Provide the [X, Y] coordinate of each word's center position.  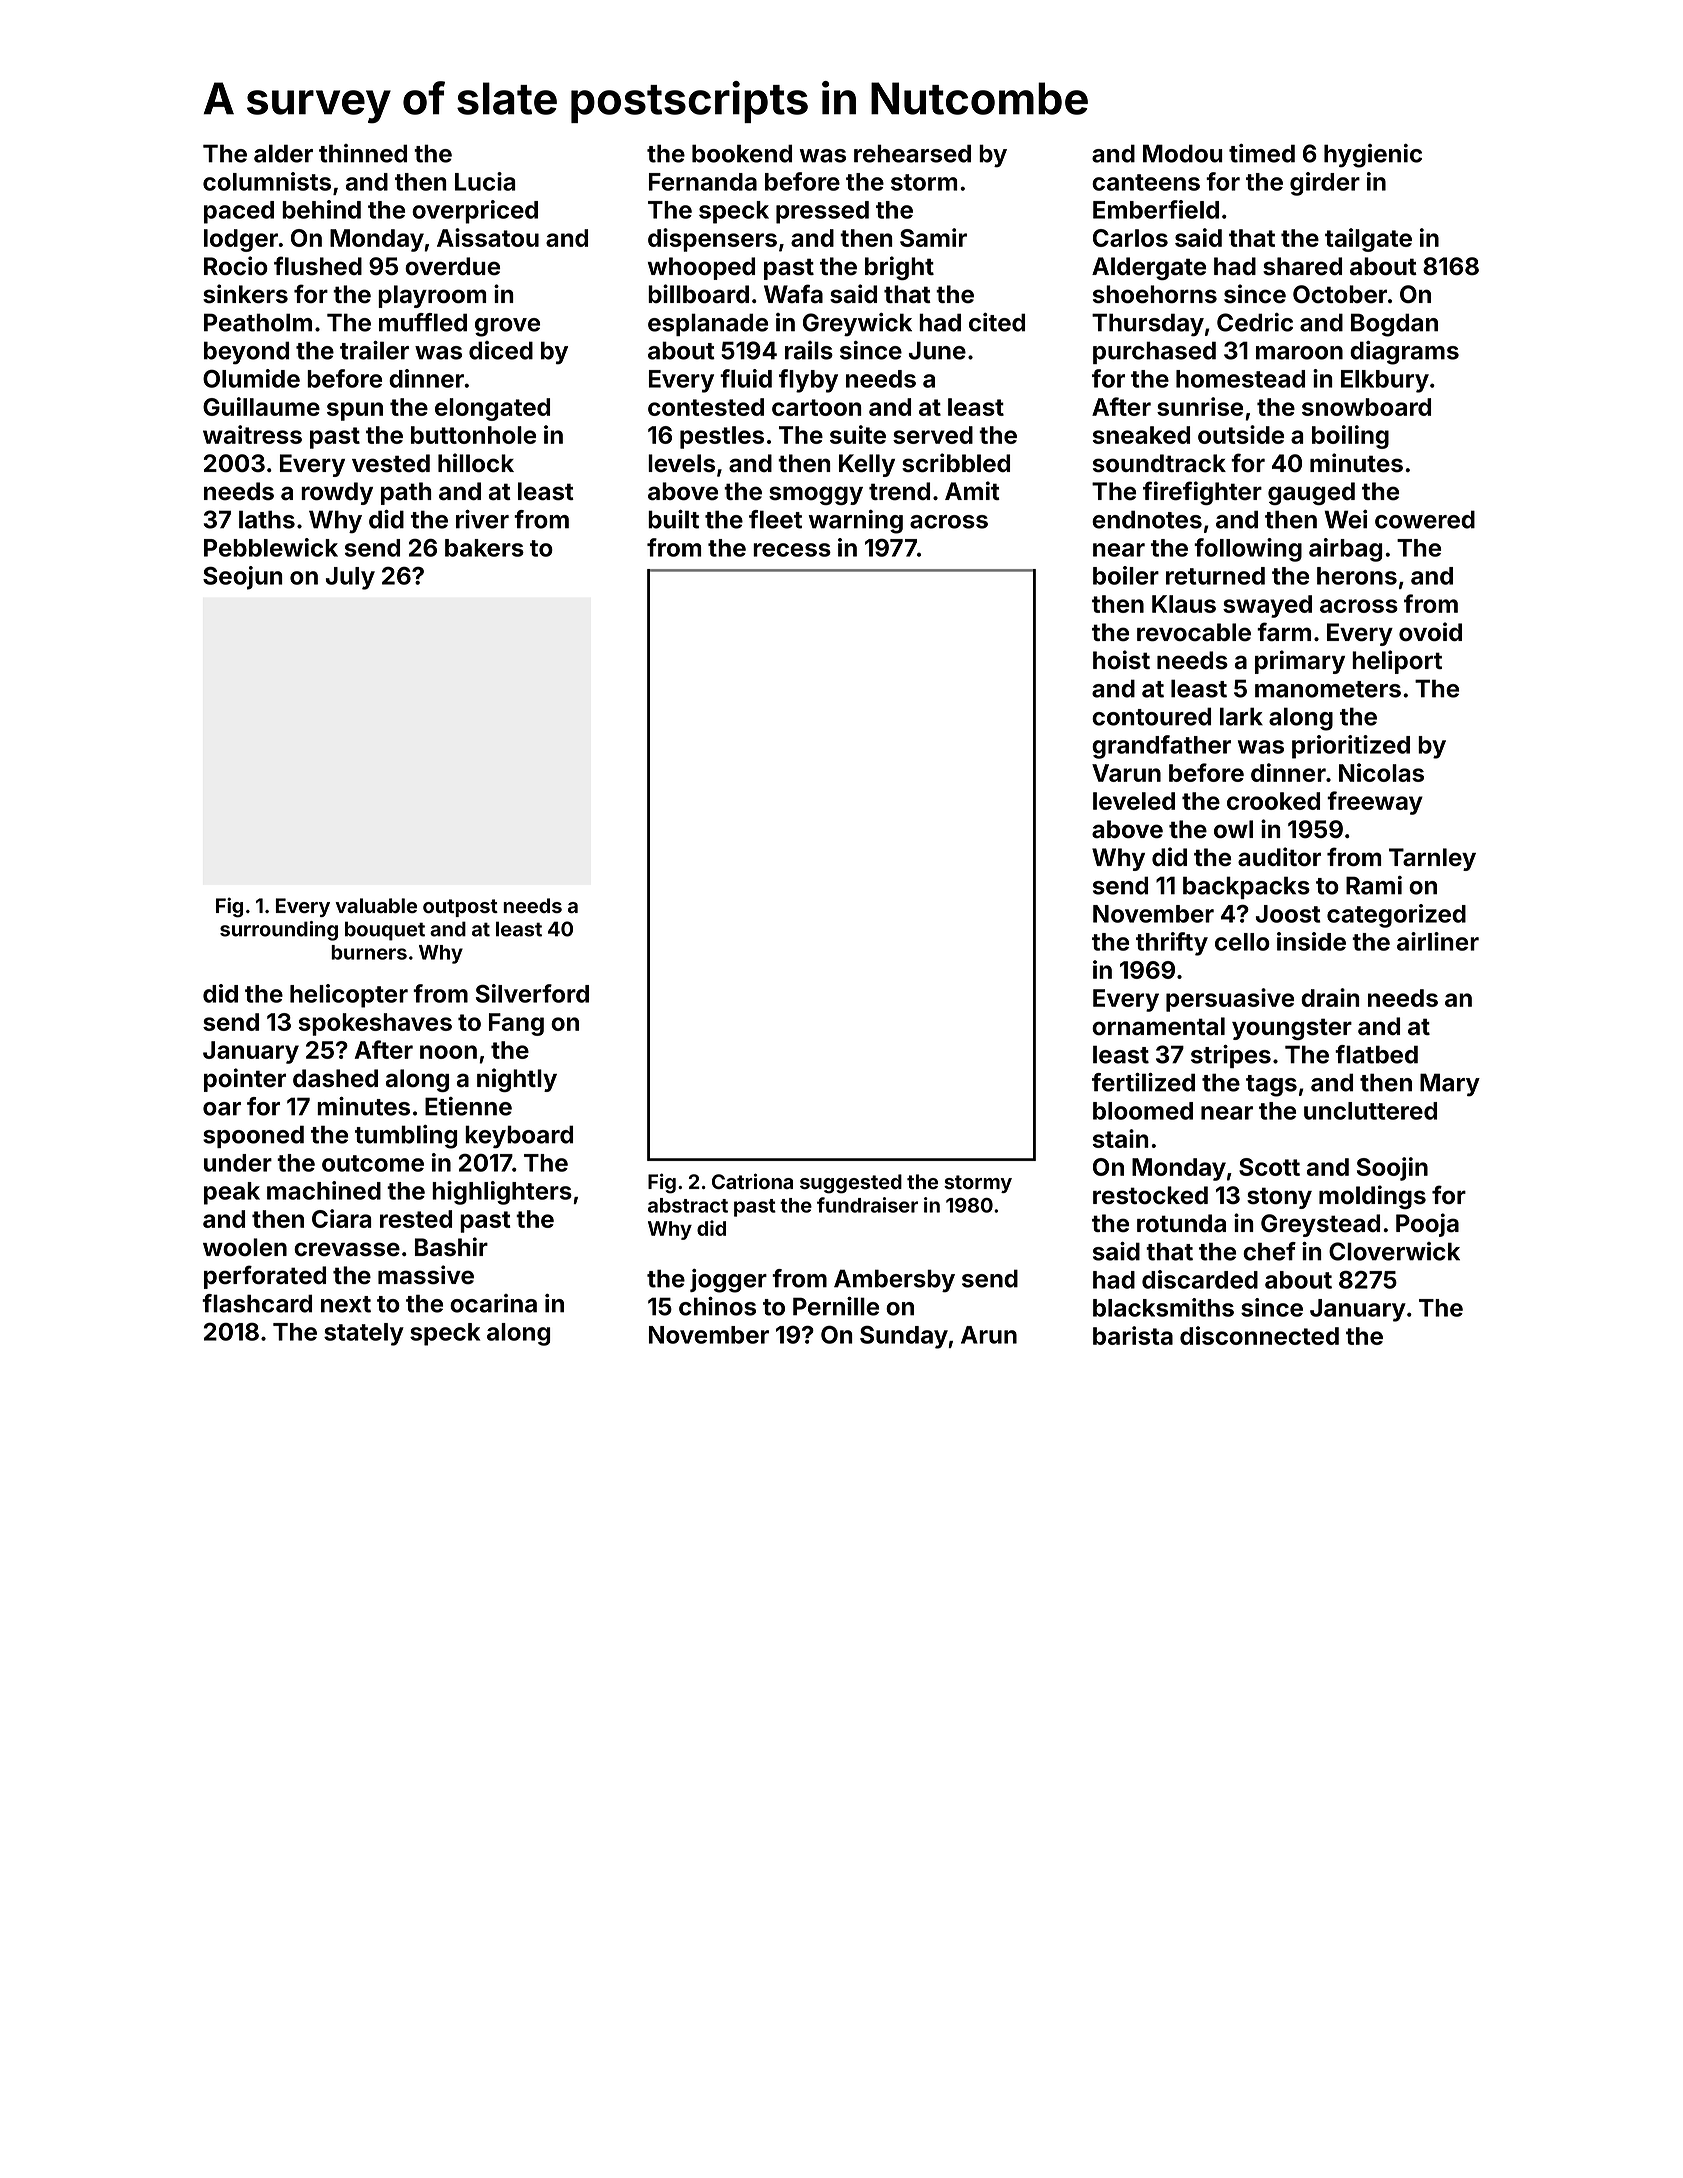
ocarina [493, 1303]
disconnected [1259, 1335]
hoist [1121, 660]
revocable [1194, 632]
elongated [492, 409]
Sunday [904, 1337]
